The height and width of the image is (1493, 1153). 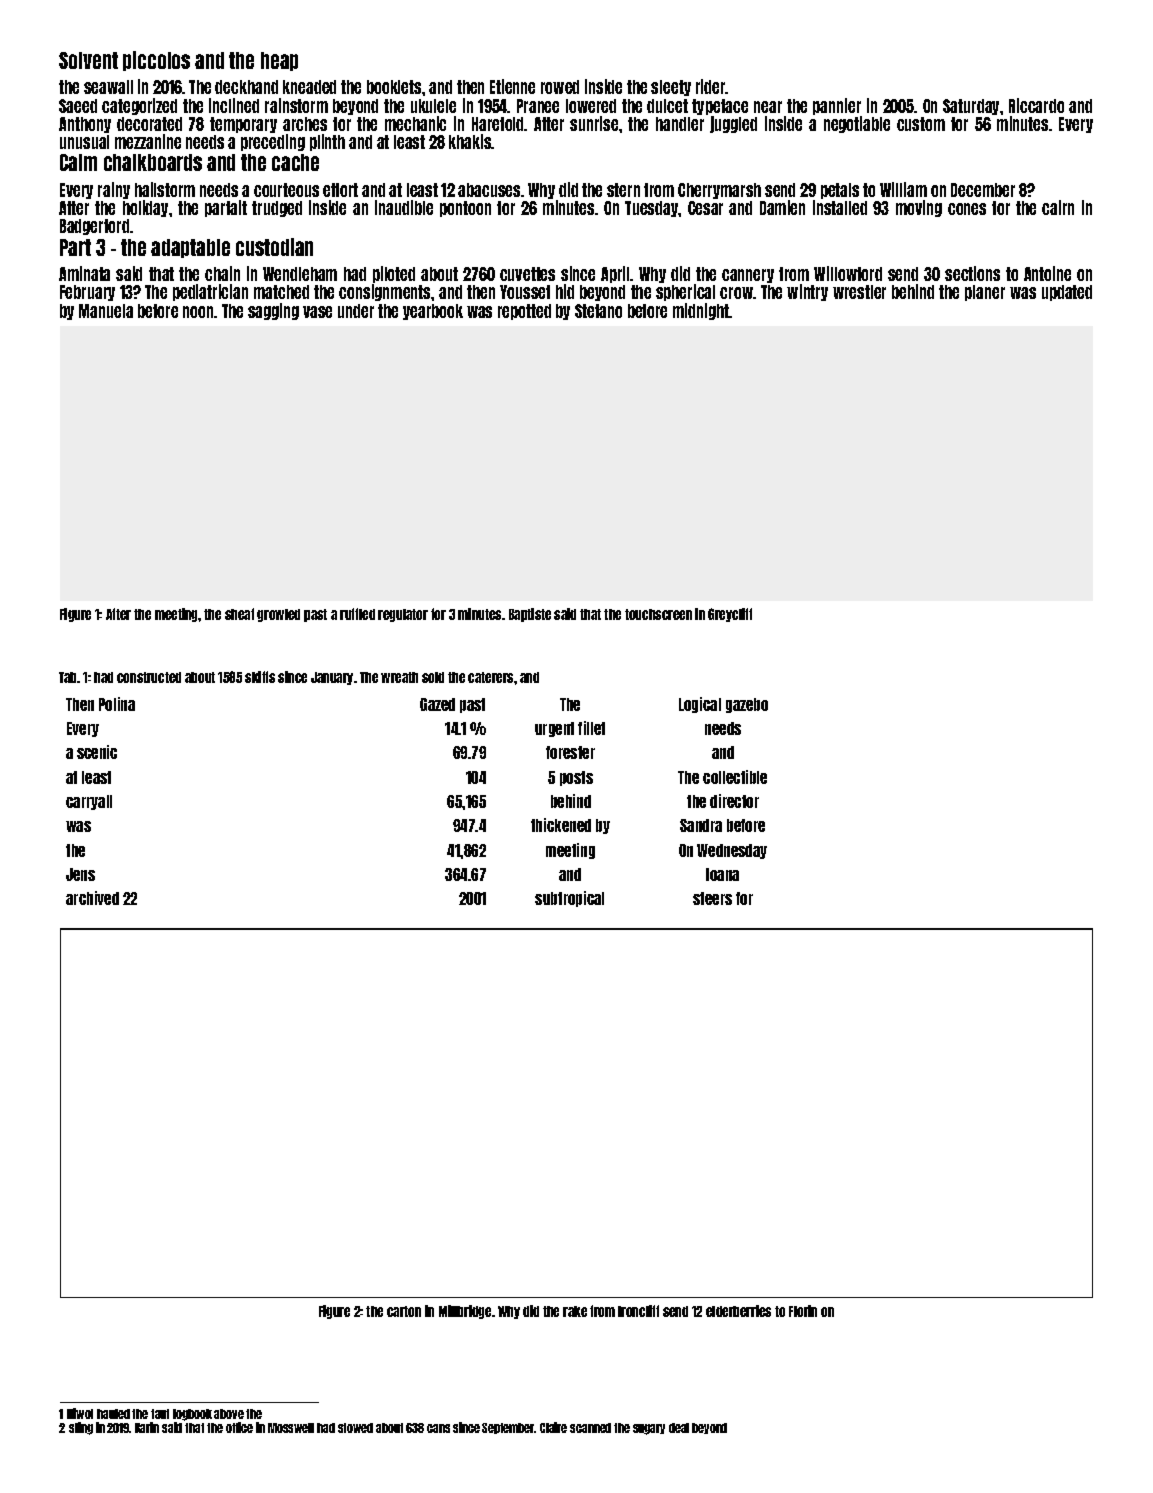 What do you see at coordinates (1067, 293) in the image?
I see `updated` at bounding box center [1067, 293].
